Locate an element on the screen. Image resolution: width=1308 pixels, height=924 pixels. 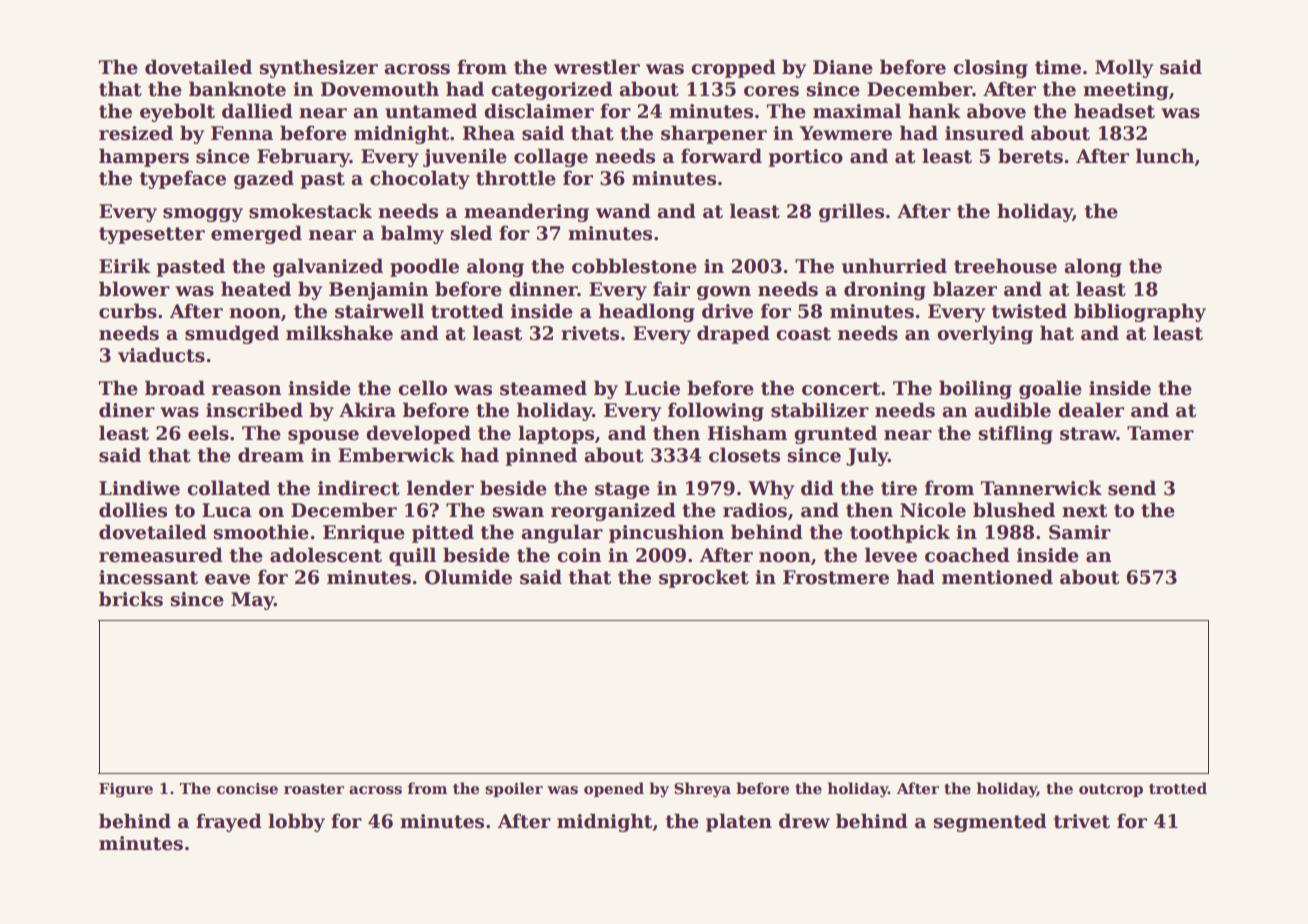
radios is located at coordinates (755, 510).
